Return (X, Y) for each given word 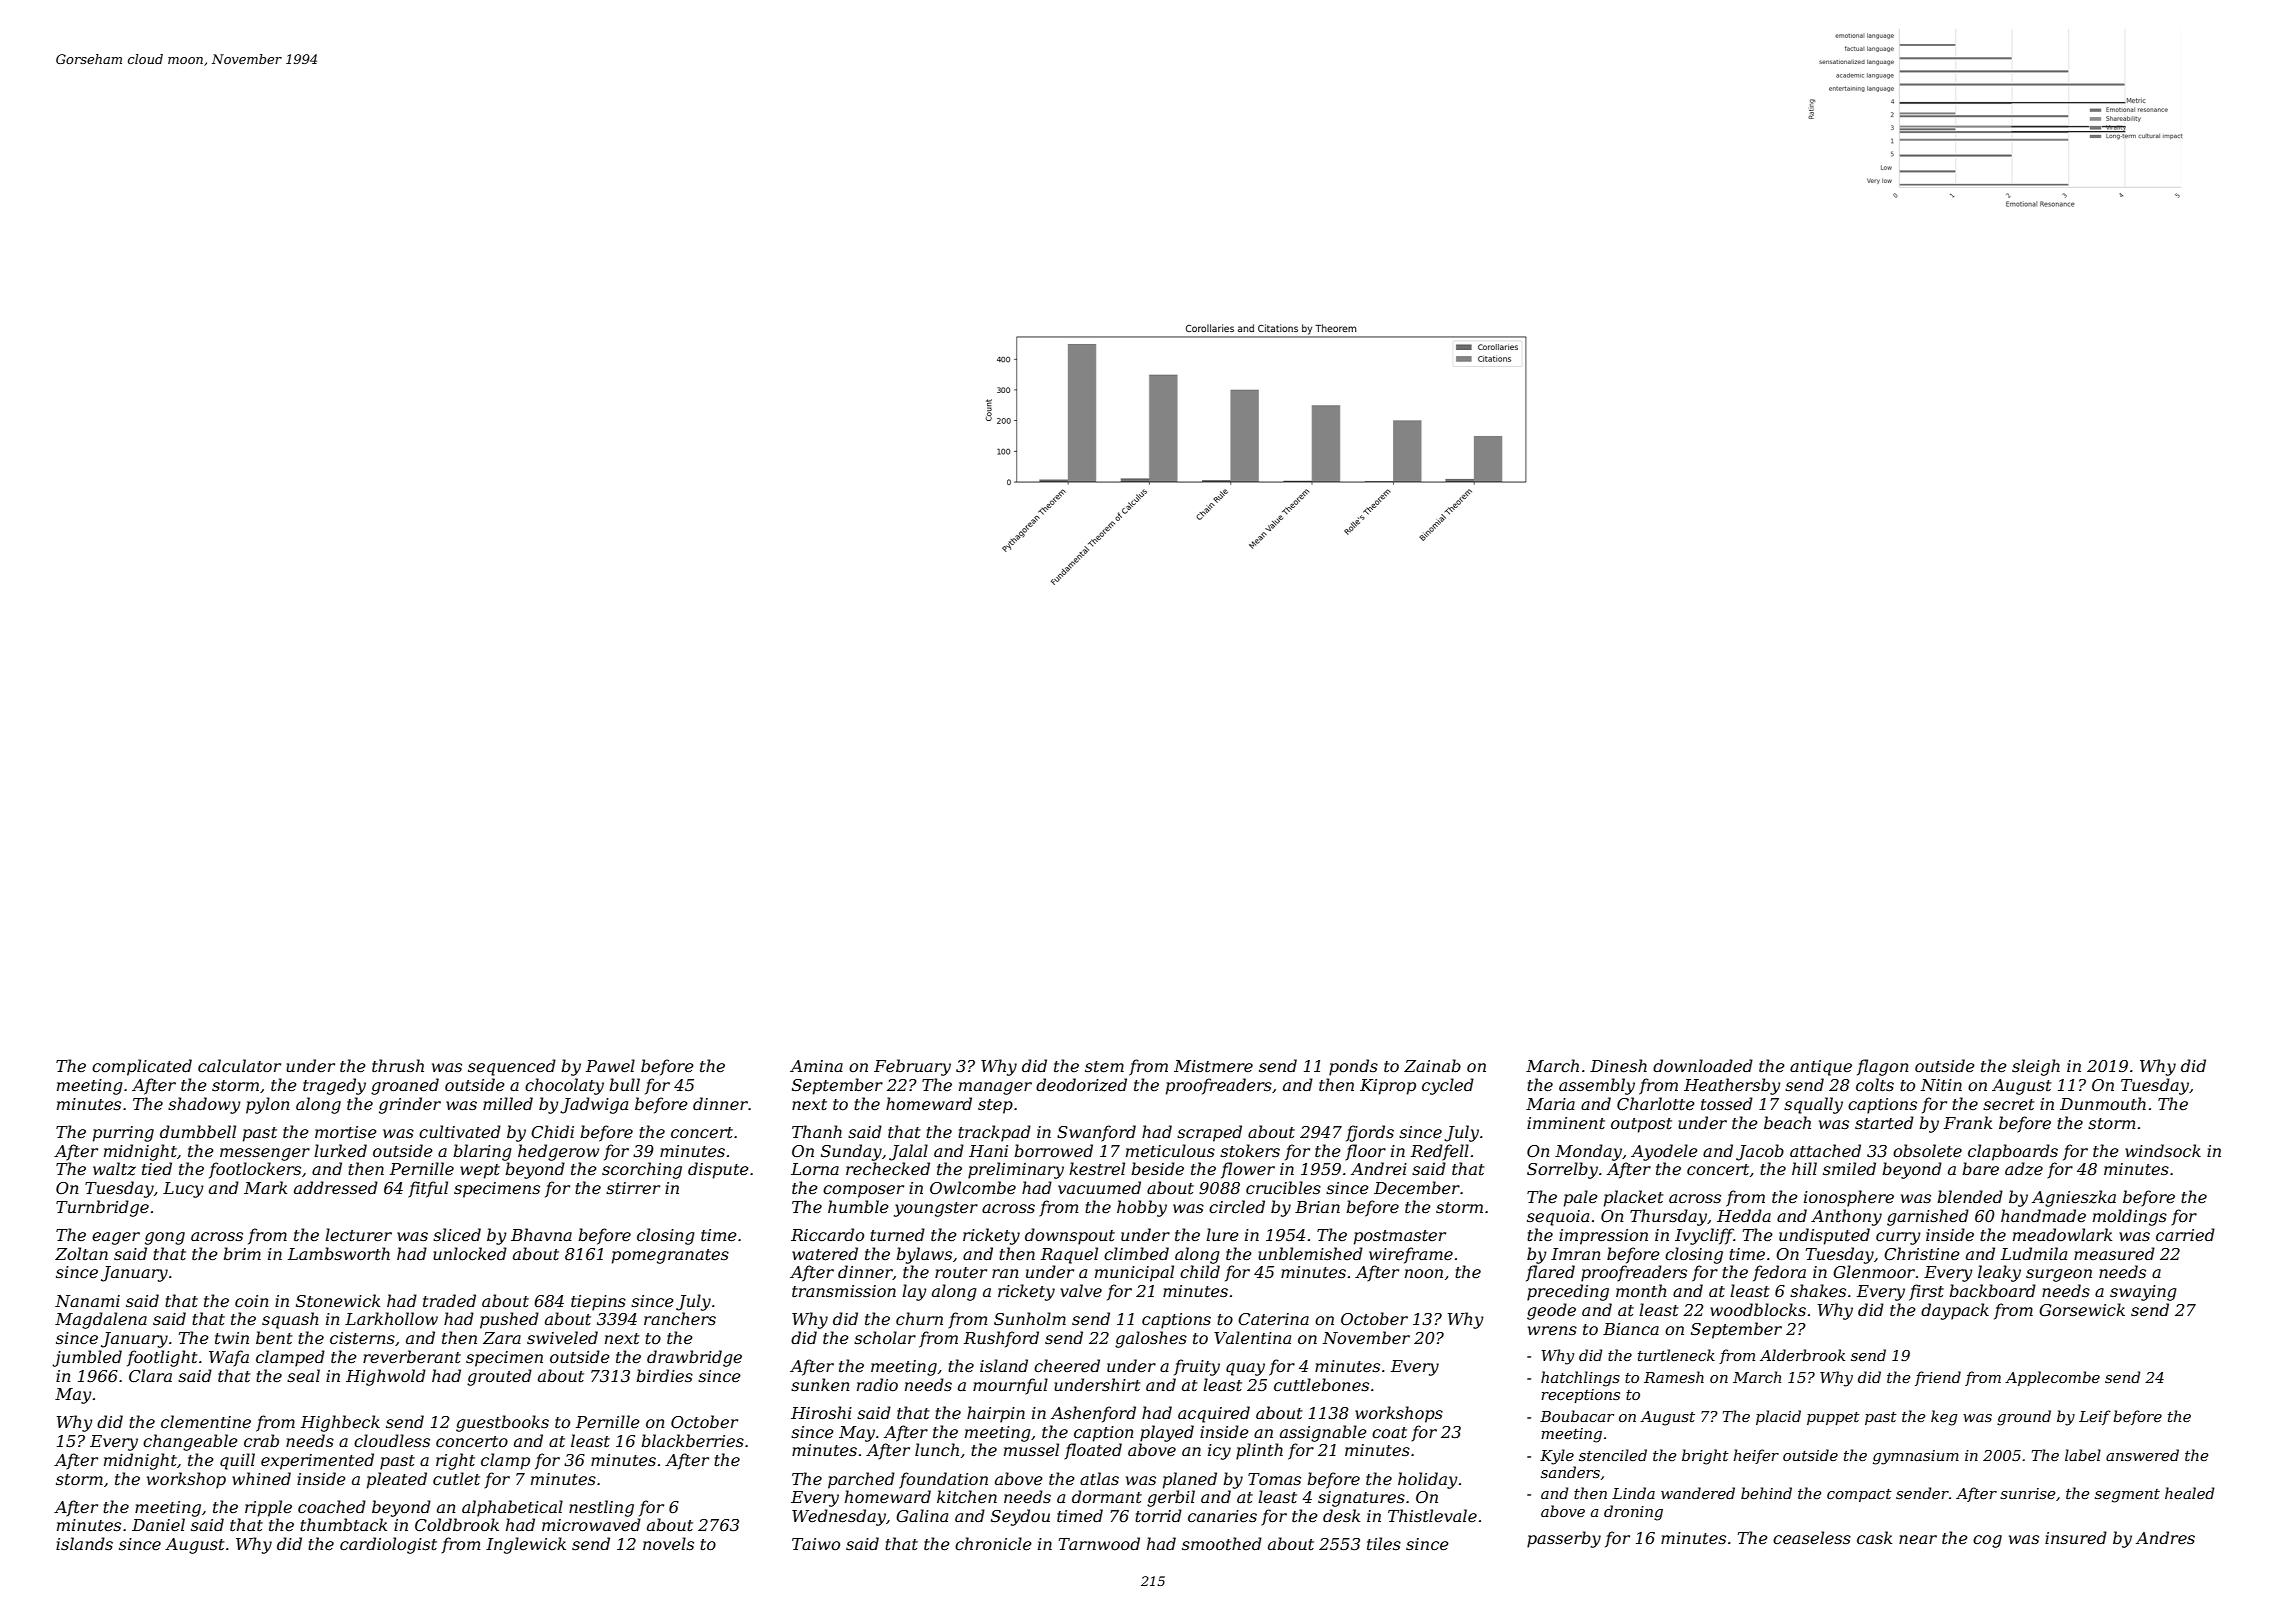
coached (332, 1506)
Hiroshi (821, 1412)
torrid (1158, 1515)
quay (1245, 1369)
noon (1424, 1273)
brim (242, 1253)
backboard (1992, 1290)
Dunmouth (2103, 1103)
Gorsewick (2082, 1309)
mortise (346, 1132)
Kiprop (1388, 1087)
